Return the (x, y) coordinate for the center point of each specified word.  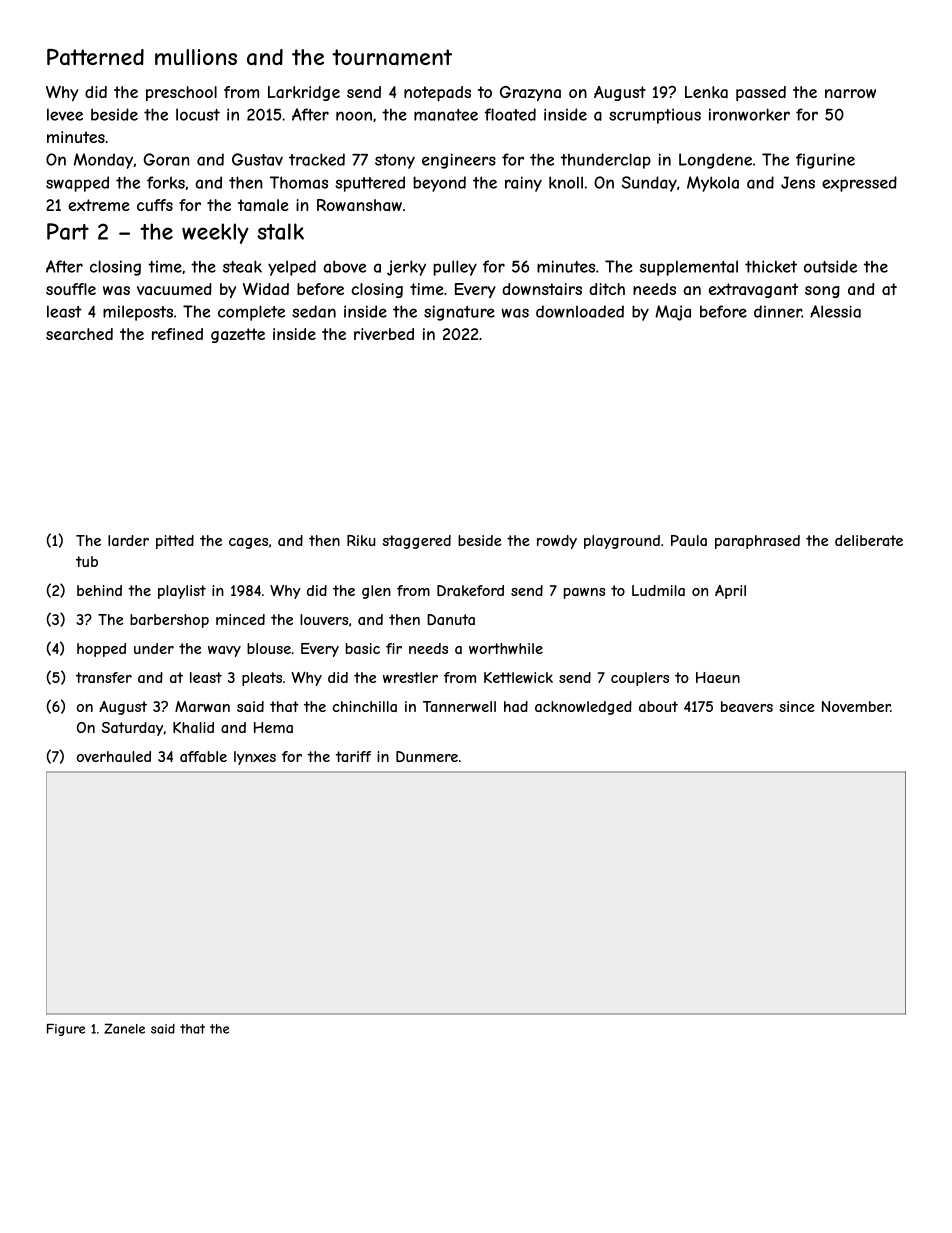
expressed (859, 184)
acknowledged (583, 708)
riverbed (384, 334)
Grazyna (530, 93)
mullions (196, 57)
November (856, 706)
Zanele (124, 1028)
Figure (66, 1030)
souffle (71, 289)
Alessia (835, 311)
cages (248, 543)
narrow (850, 93)
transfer (104, 677)
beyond (439, 184)
